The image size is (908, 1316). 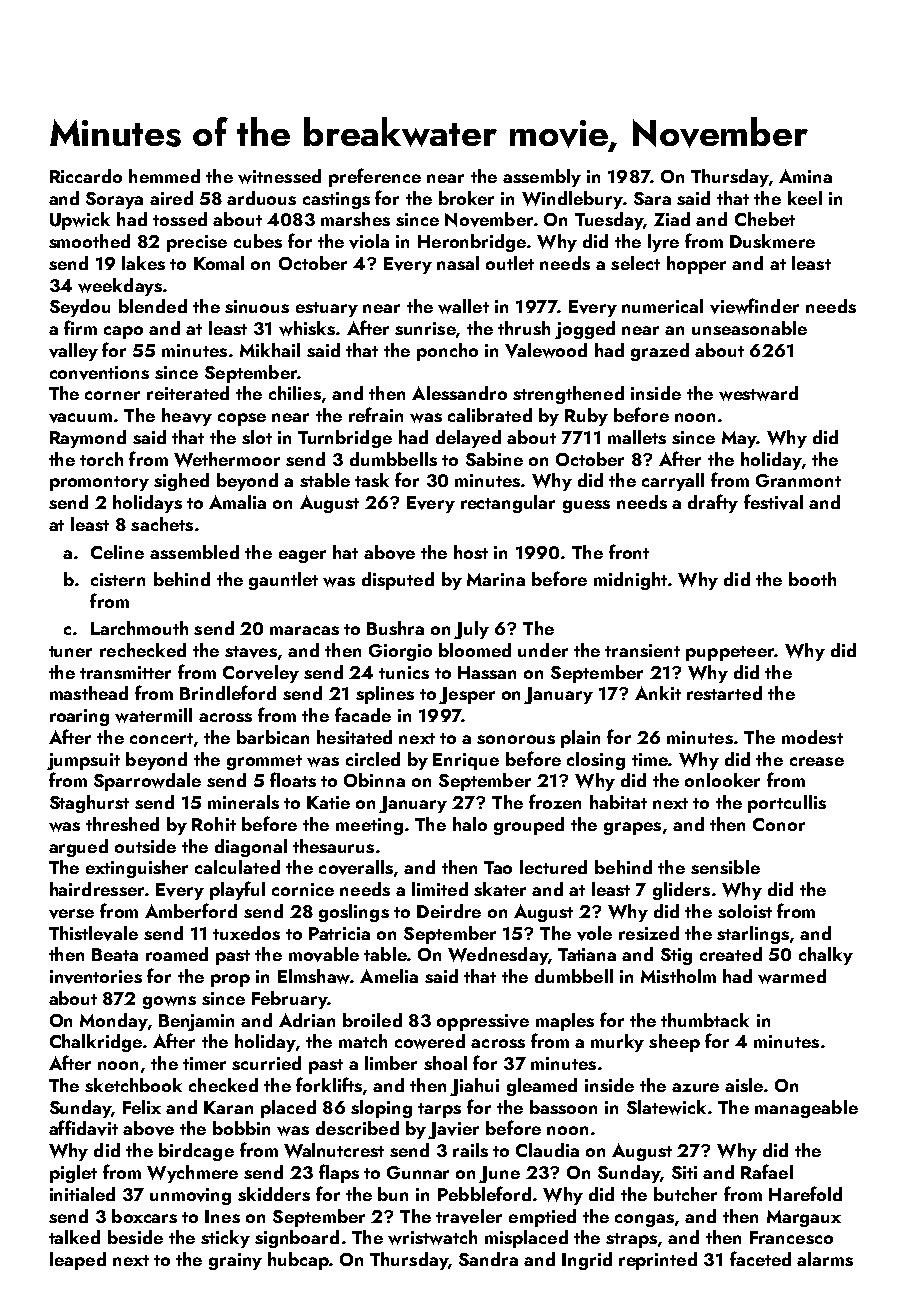 I want to click on numerical, so click(x=662, y=306).
